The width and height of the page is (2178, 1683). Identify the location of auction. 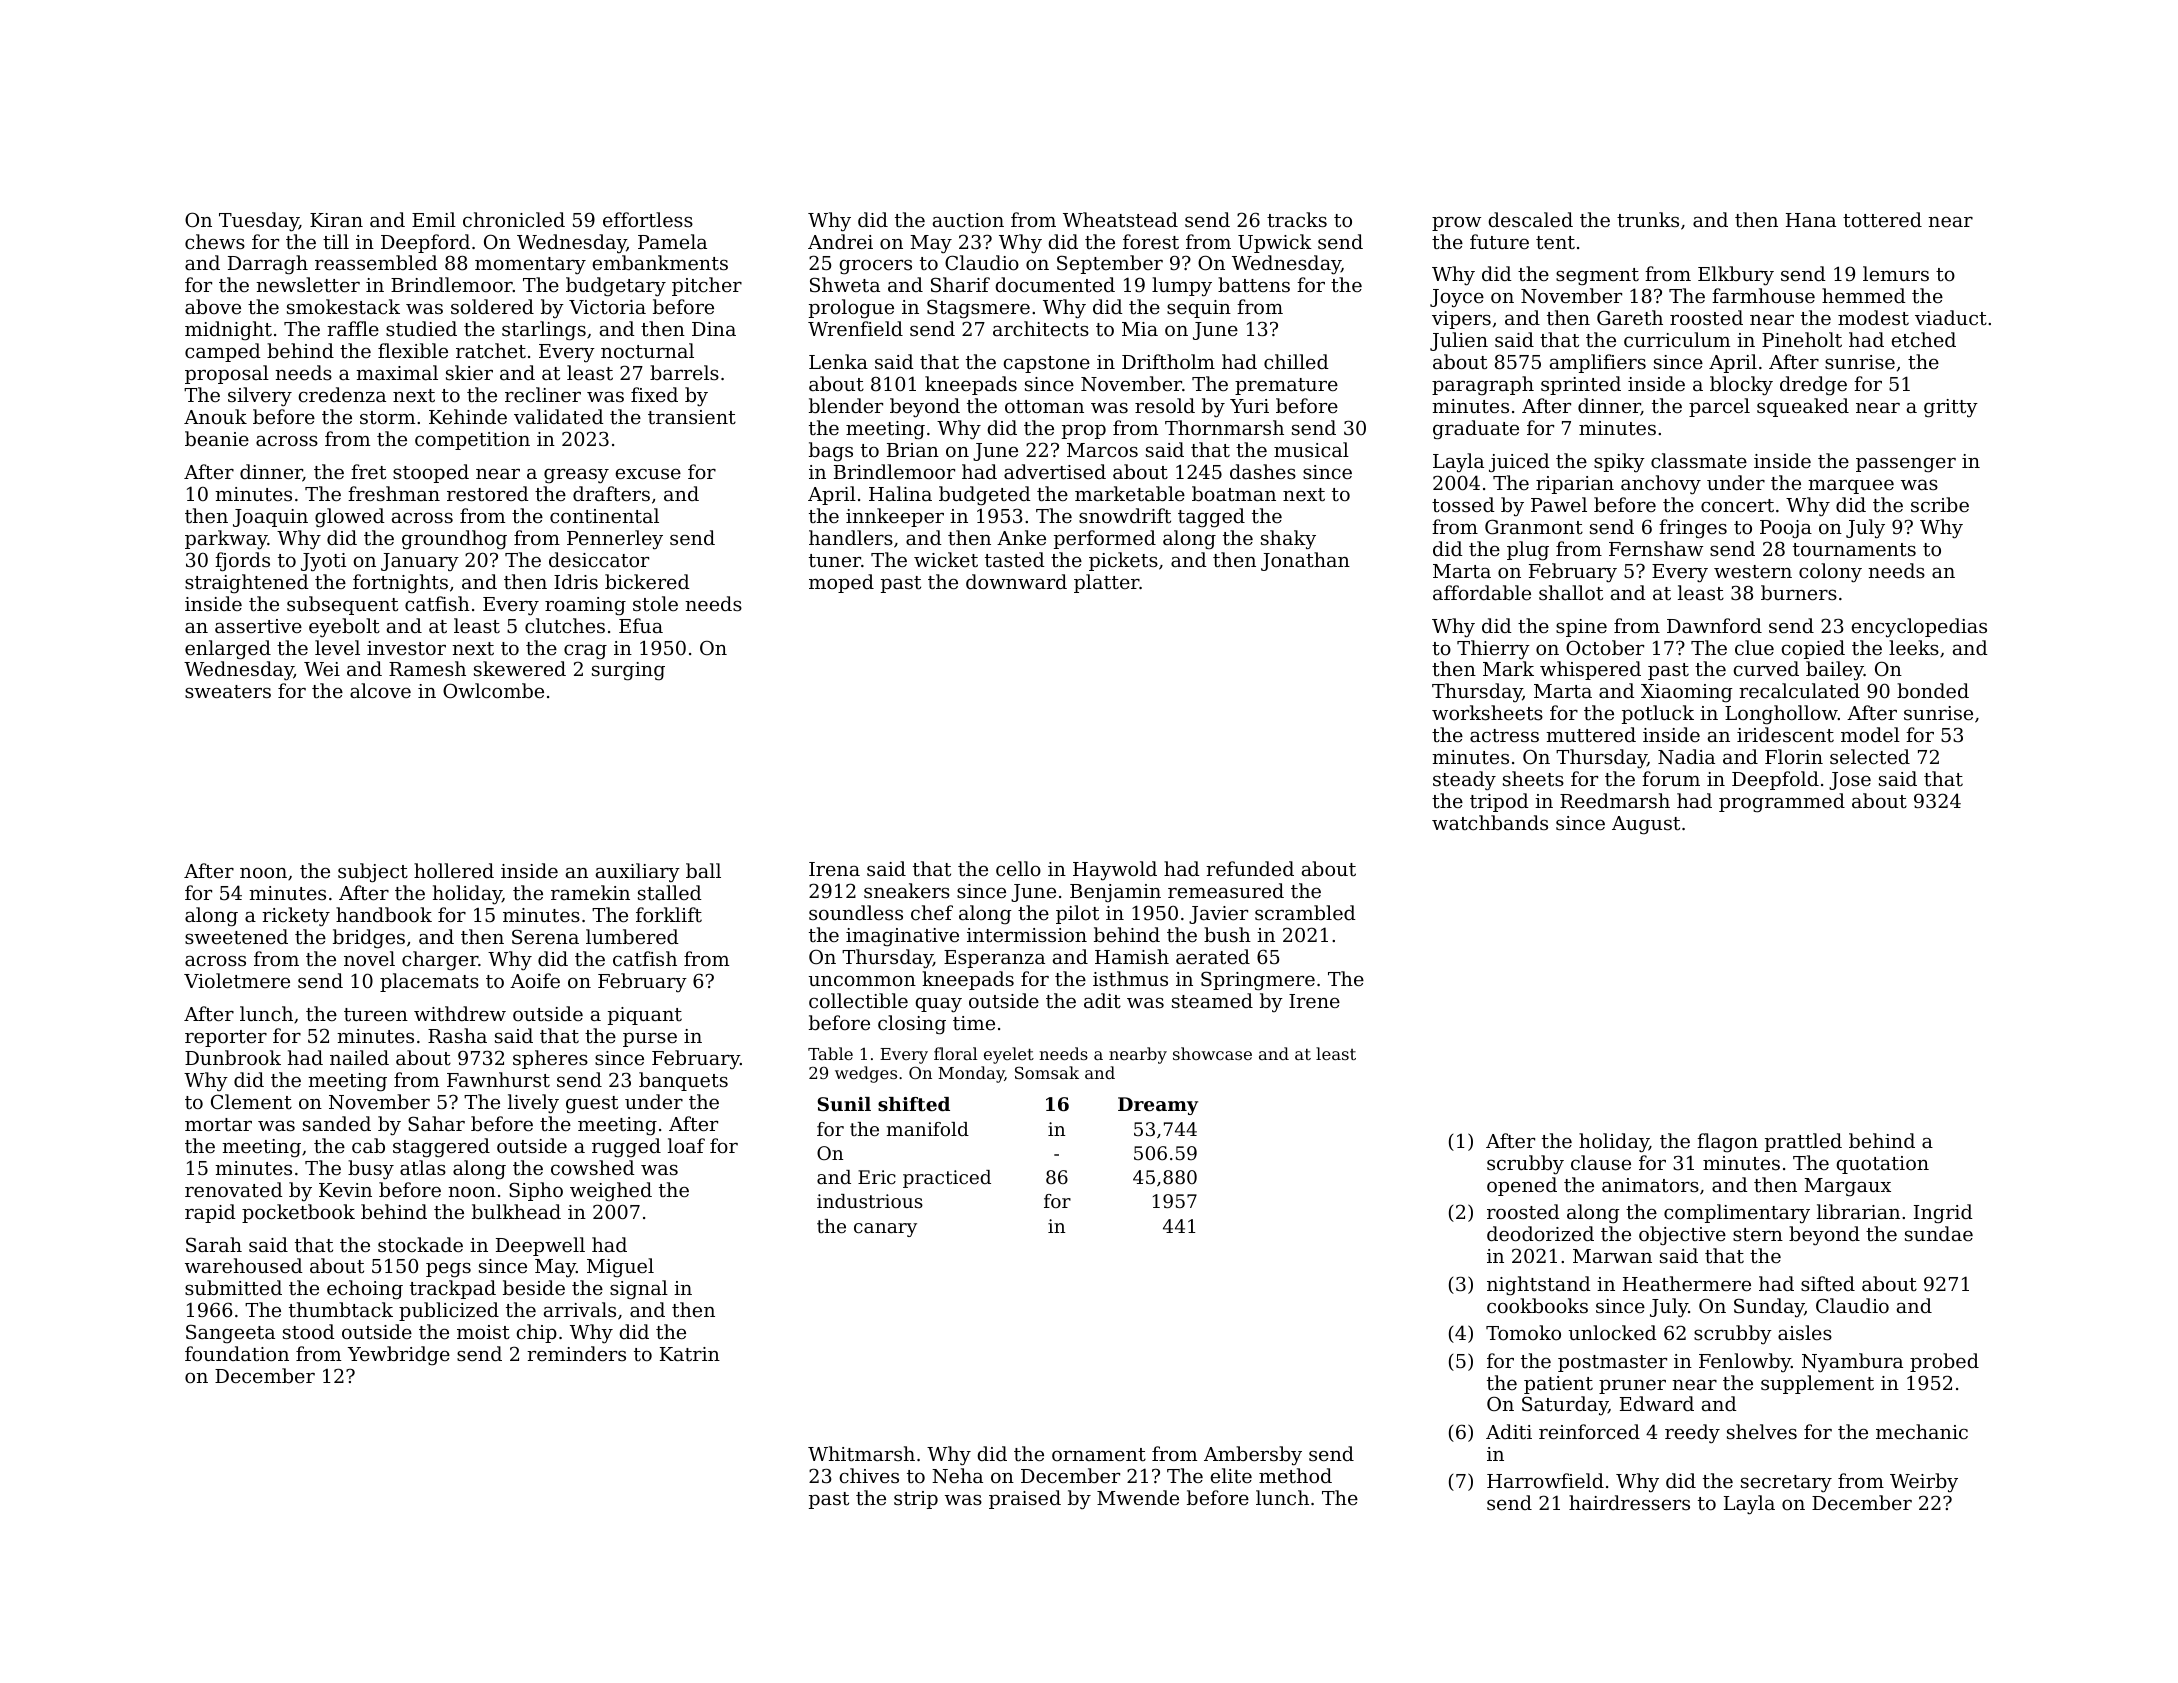
(968, 220).
